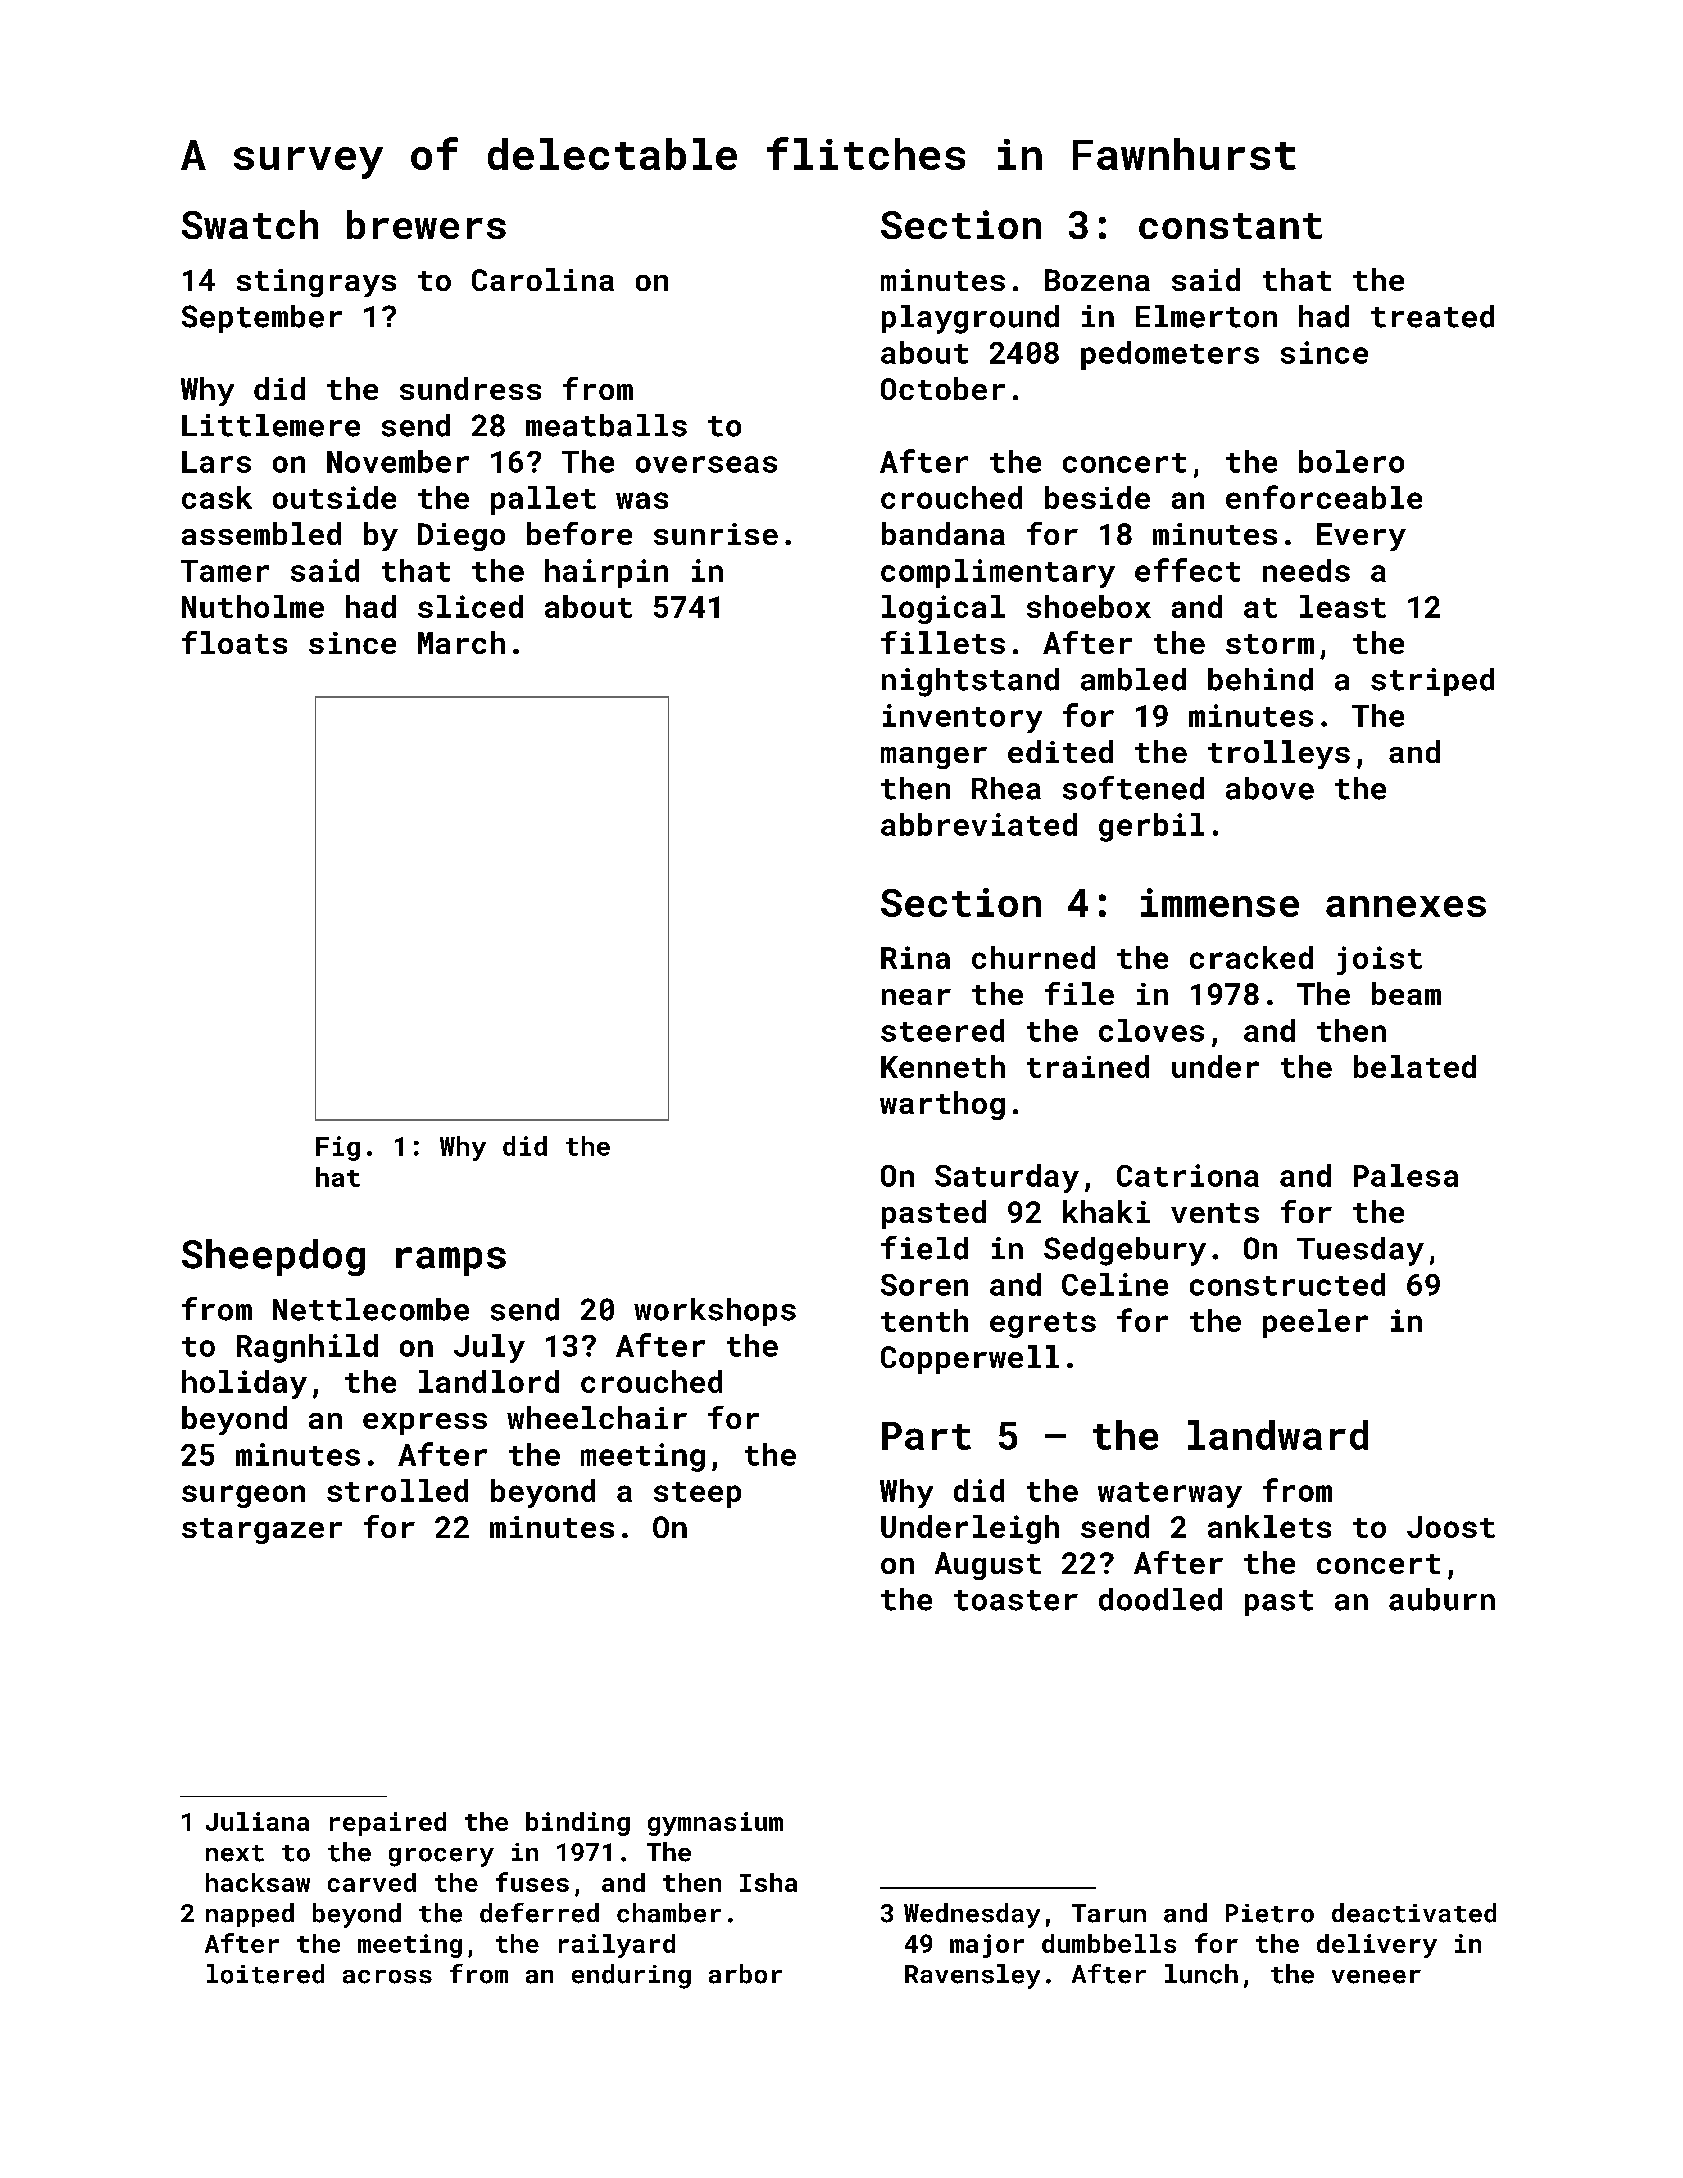  I want to click on arbor, so click(745, 1974).
